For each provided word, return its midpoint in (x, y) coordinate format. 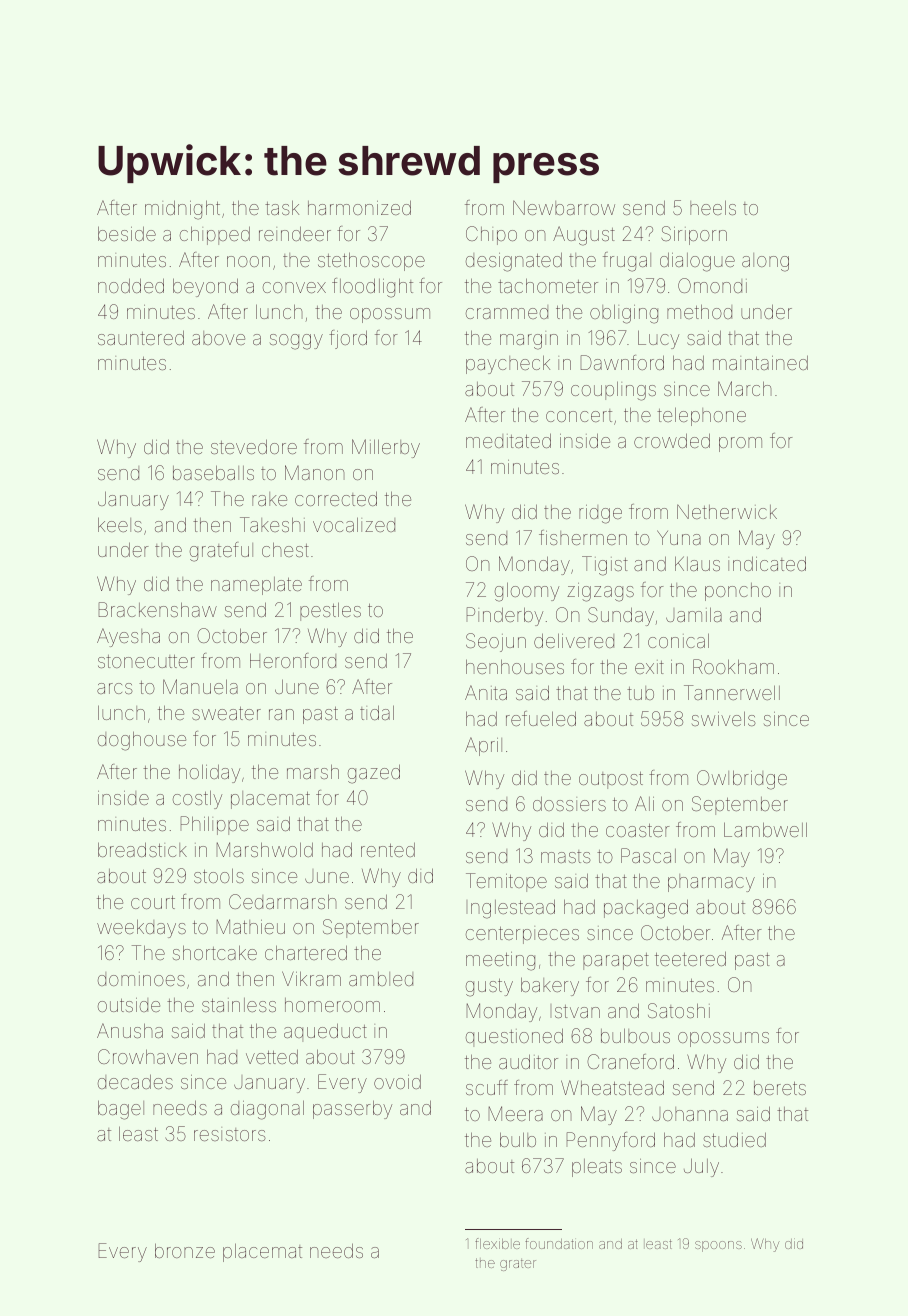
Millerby (386, 448)
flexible (497, 1243)
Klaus (697, 563)
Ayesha (128, 637)
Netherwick (727, 511)
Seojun (496, 642)
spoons (718, 1246)
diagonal (267, 1110)
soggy (296, 342)
